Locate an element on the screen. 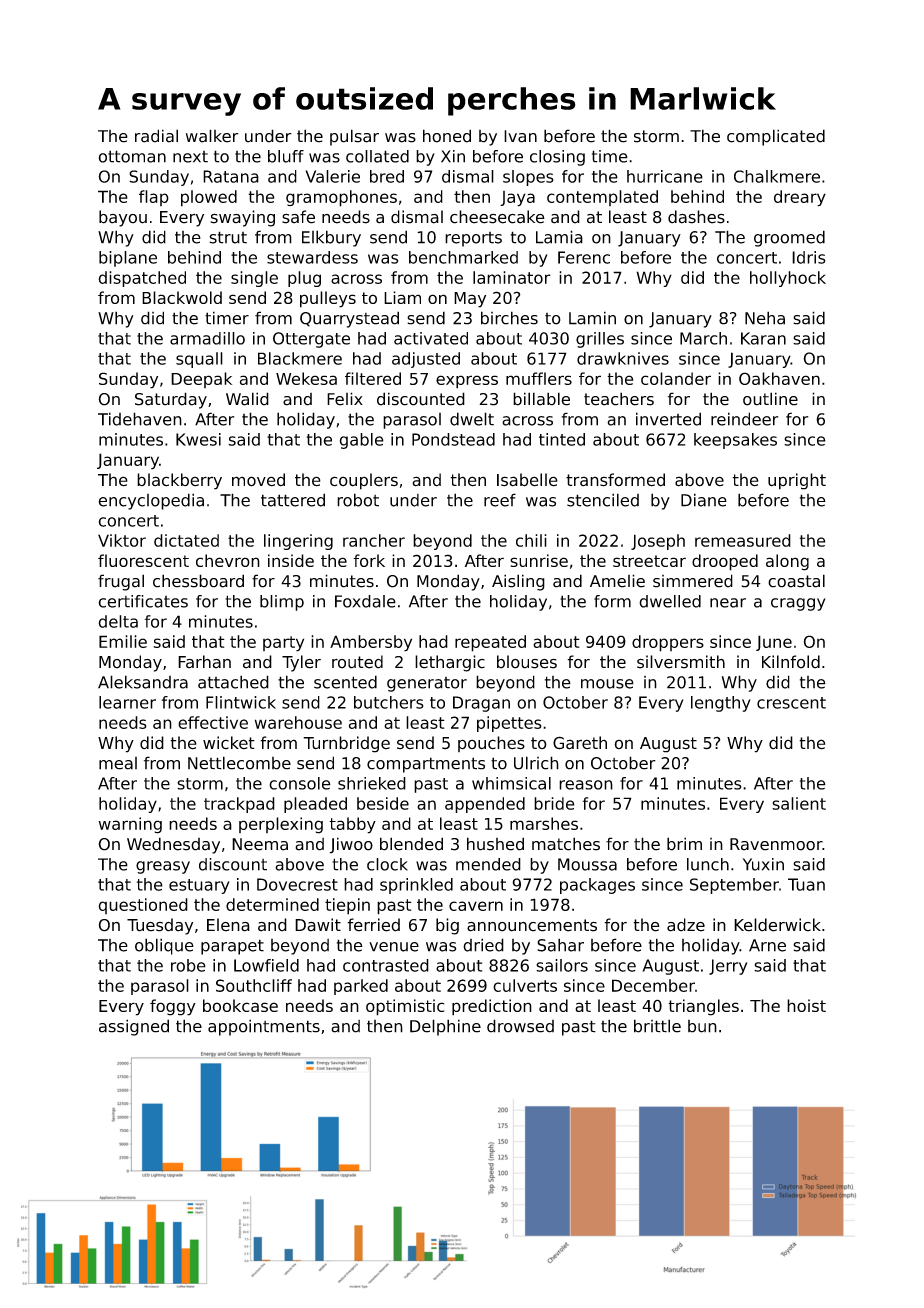 Image resolution: width=924 pixels, height=1308 pixels. robe is located at coordinates (188, 965).
